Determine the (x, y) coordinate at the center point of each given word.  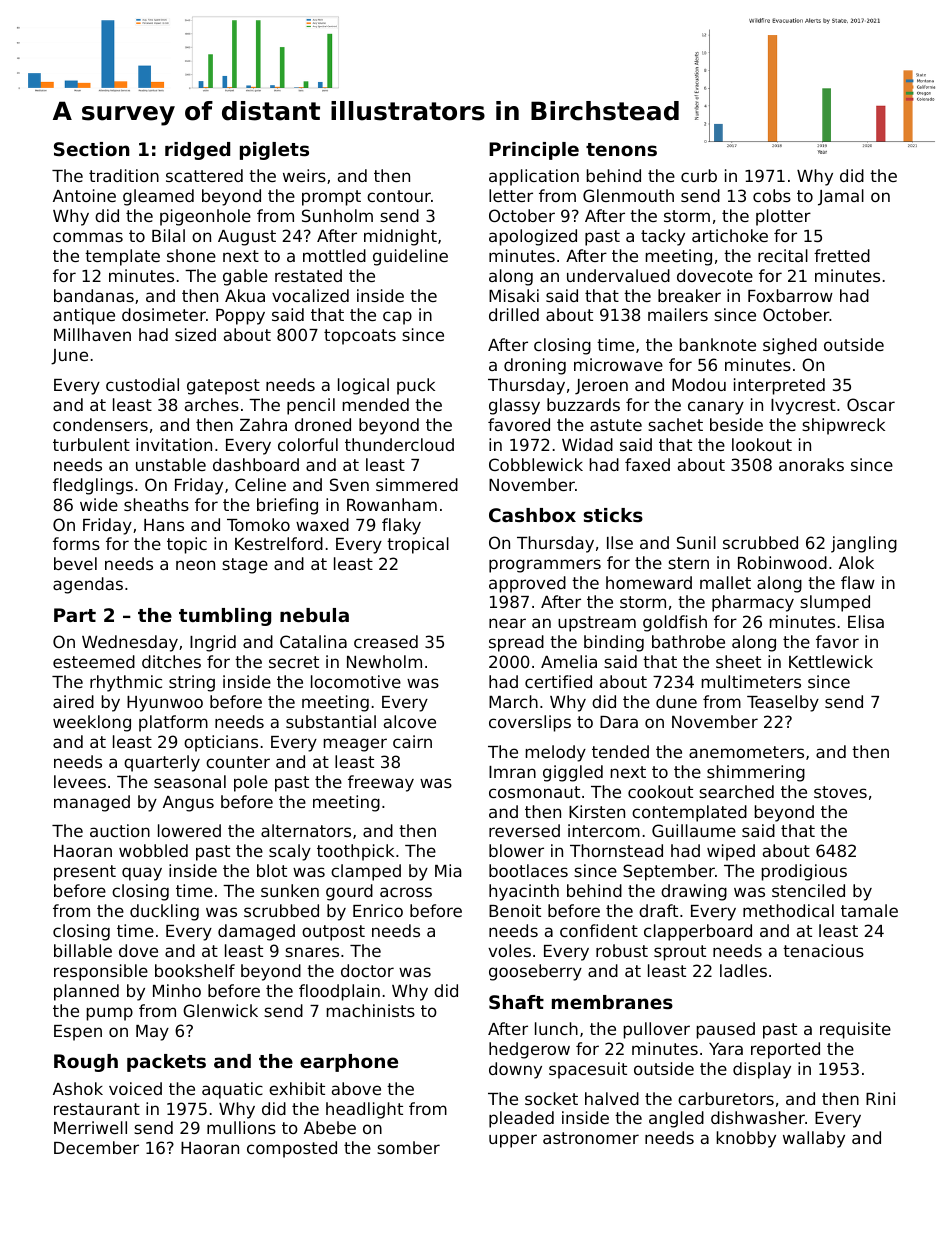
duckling (164, 912)
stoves (840, 792)
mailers (678, 314)
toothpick (355, 852)
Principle (534, 151)
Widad (587, 444)
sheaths (156, 504)
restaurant (97, 1109)
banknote (718, 344)
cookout (660, 791)
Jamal (841, 197)
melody (556, 753)
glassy (514, 406)
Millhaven (92, 334)
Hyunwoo (165, 704)
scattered (204, 175)
